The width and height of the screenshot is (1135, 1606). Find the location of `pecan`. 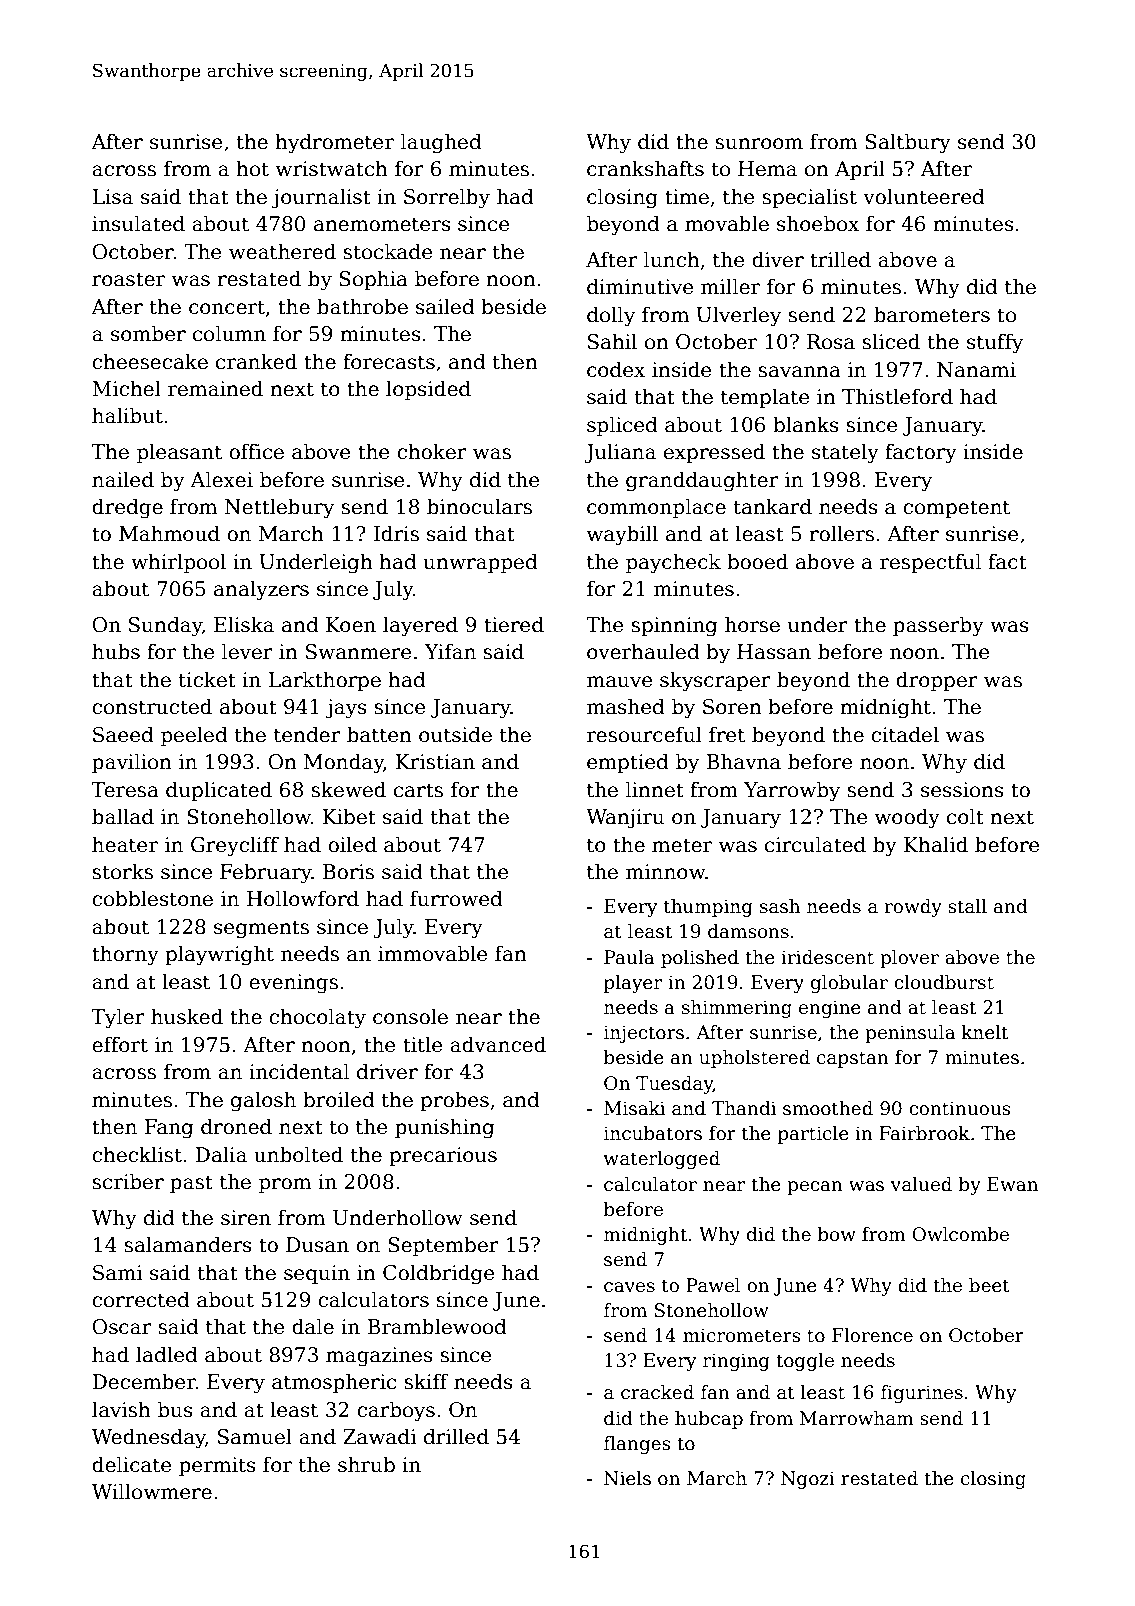

pecan is located at coordinates (815, 1188).
